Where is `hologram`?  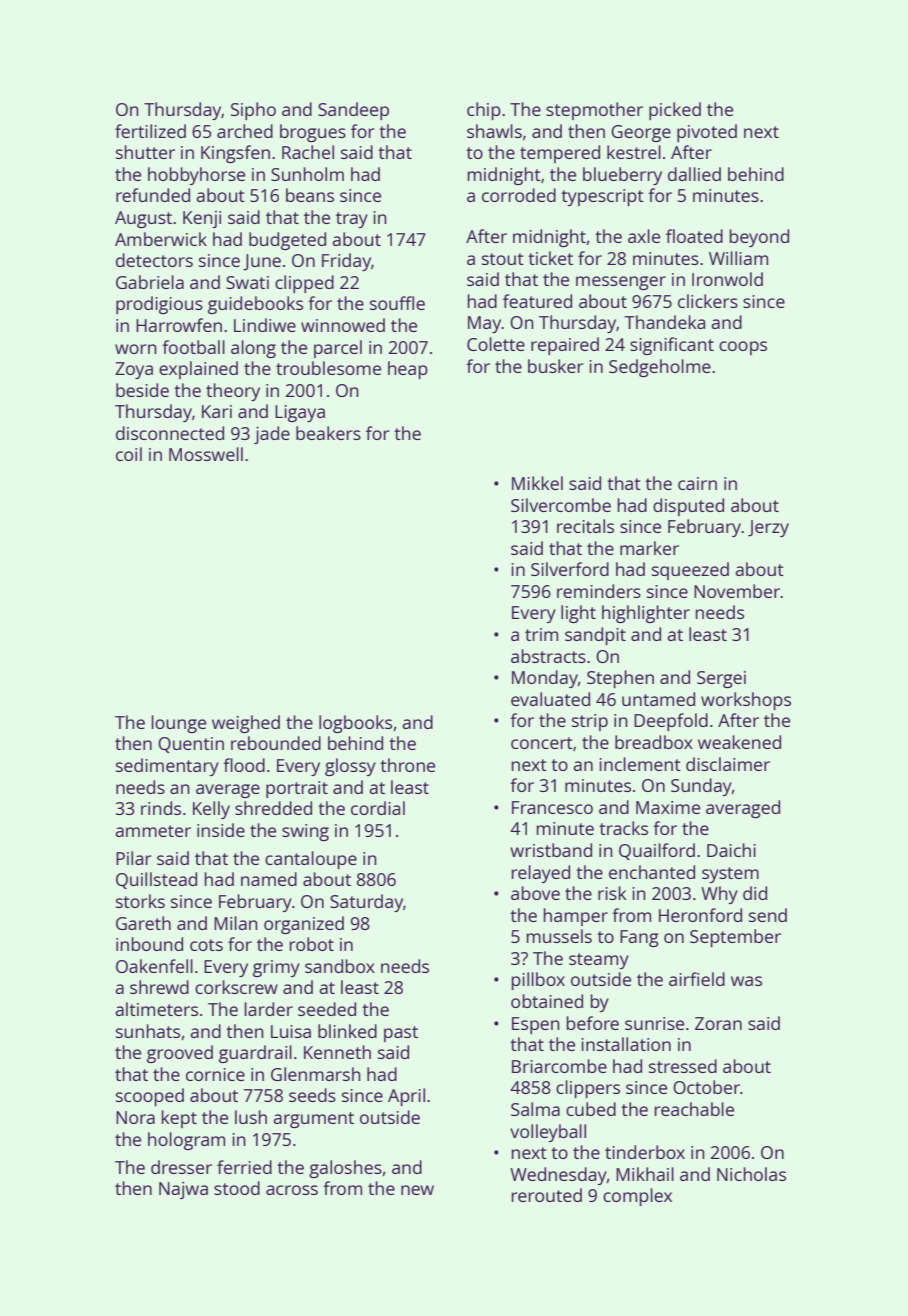
hologram is located at coordinates (186, 1141).
